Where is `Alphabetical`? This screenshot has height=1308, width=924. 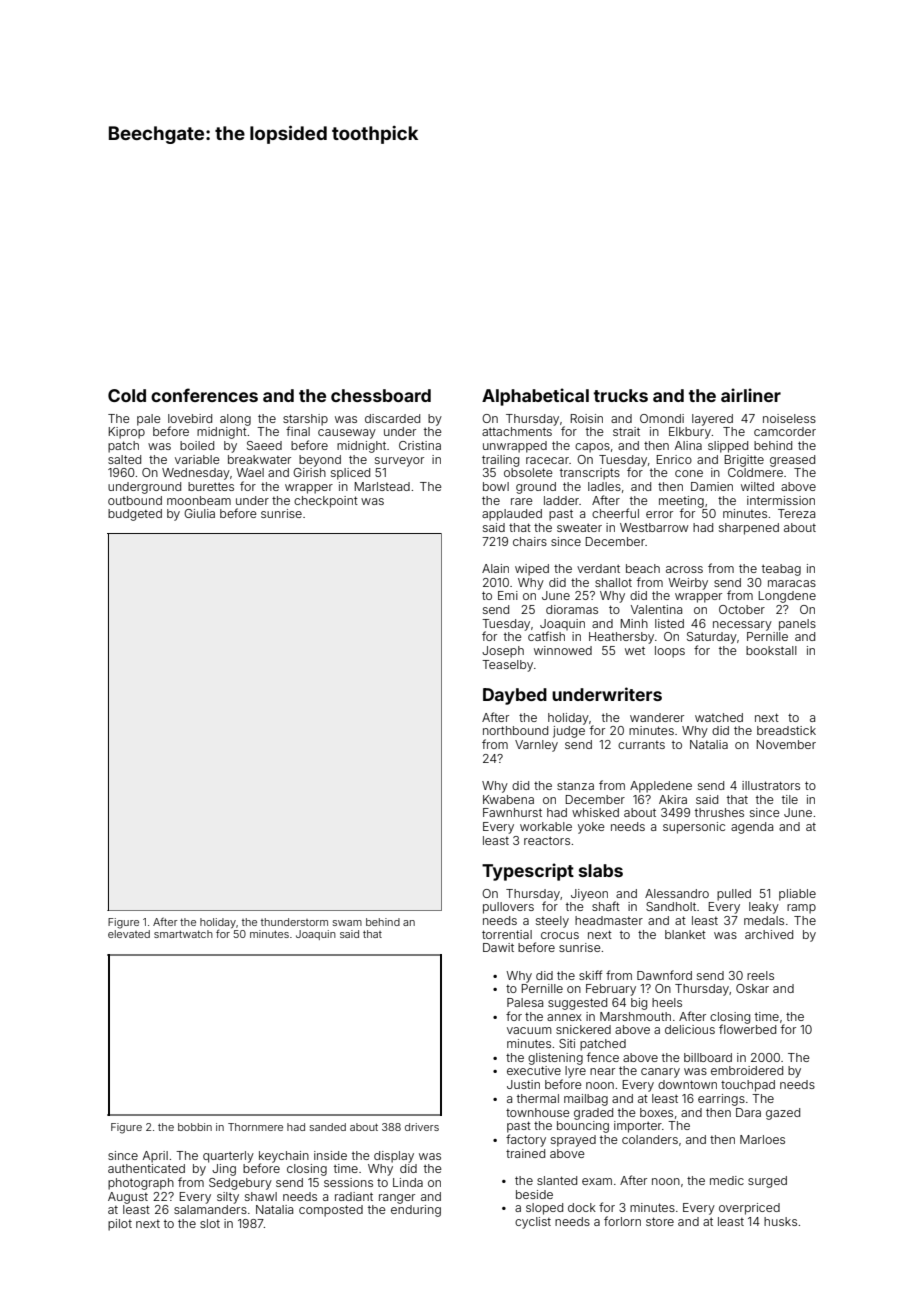
Alphabetical is located at coordinates (535, 397).
